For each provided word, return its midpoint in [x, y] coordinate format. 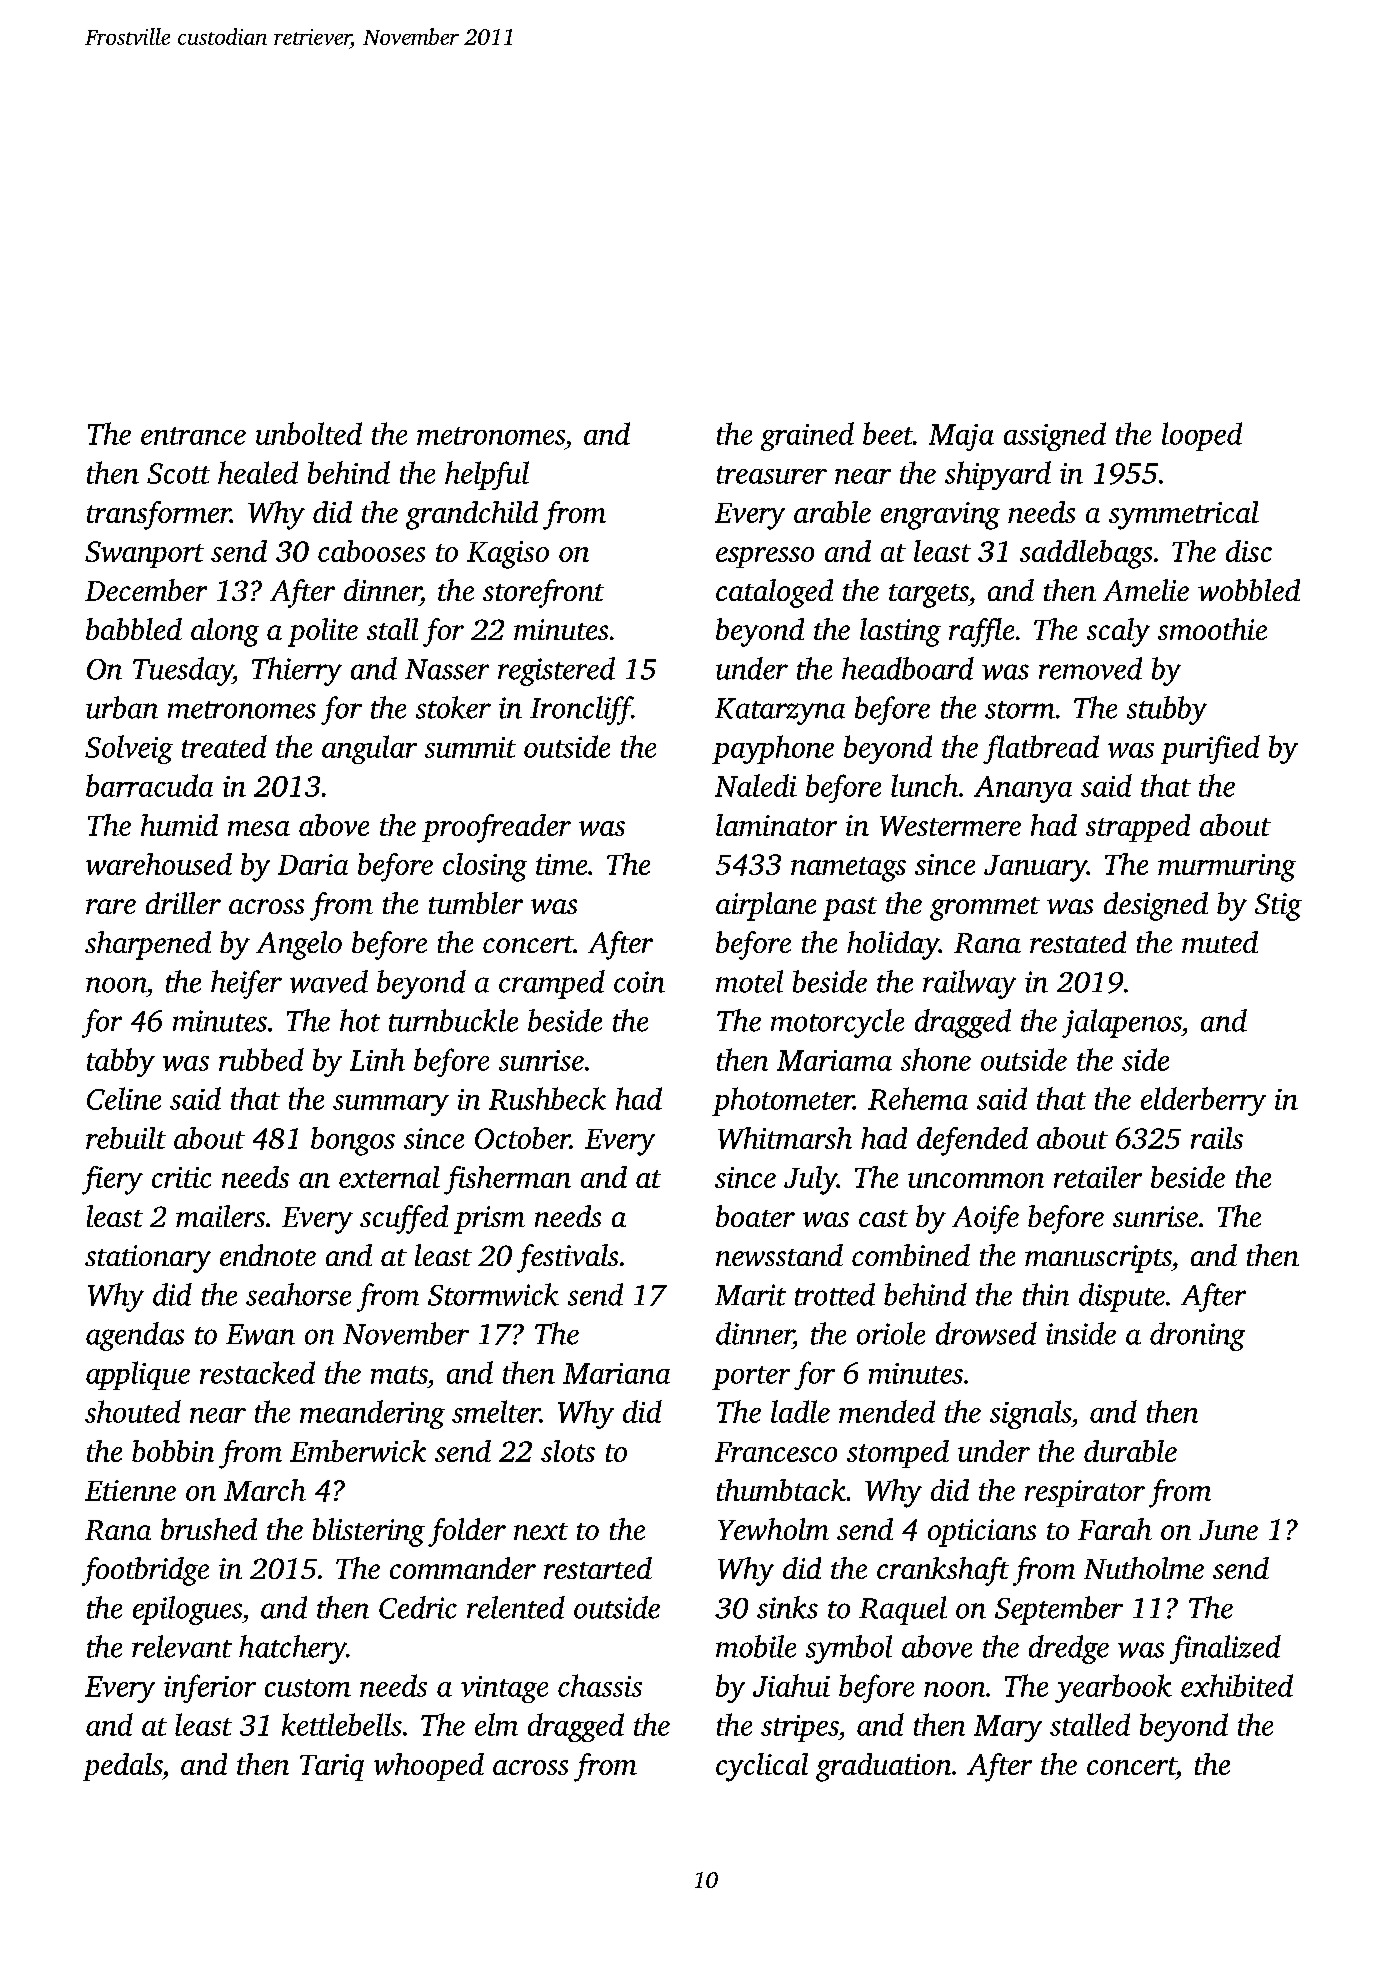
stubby [1167, 710]
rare [111, 906]
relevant [182, 1646]
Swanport [144, 554]
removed [1090, 668]
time [561, 864]
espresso [765, 557]
